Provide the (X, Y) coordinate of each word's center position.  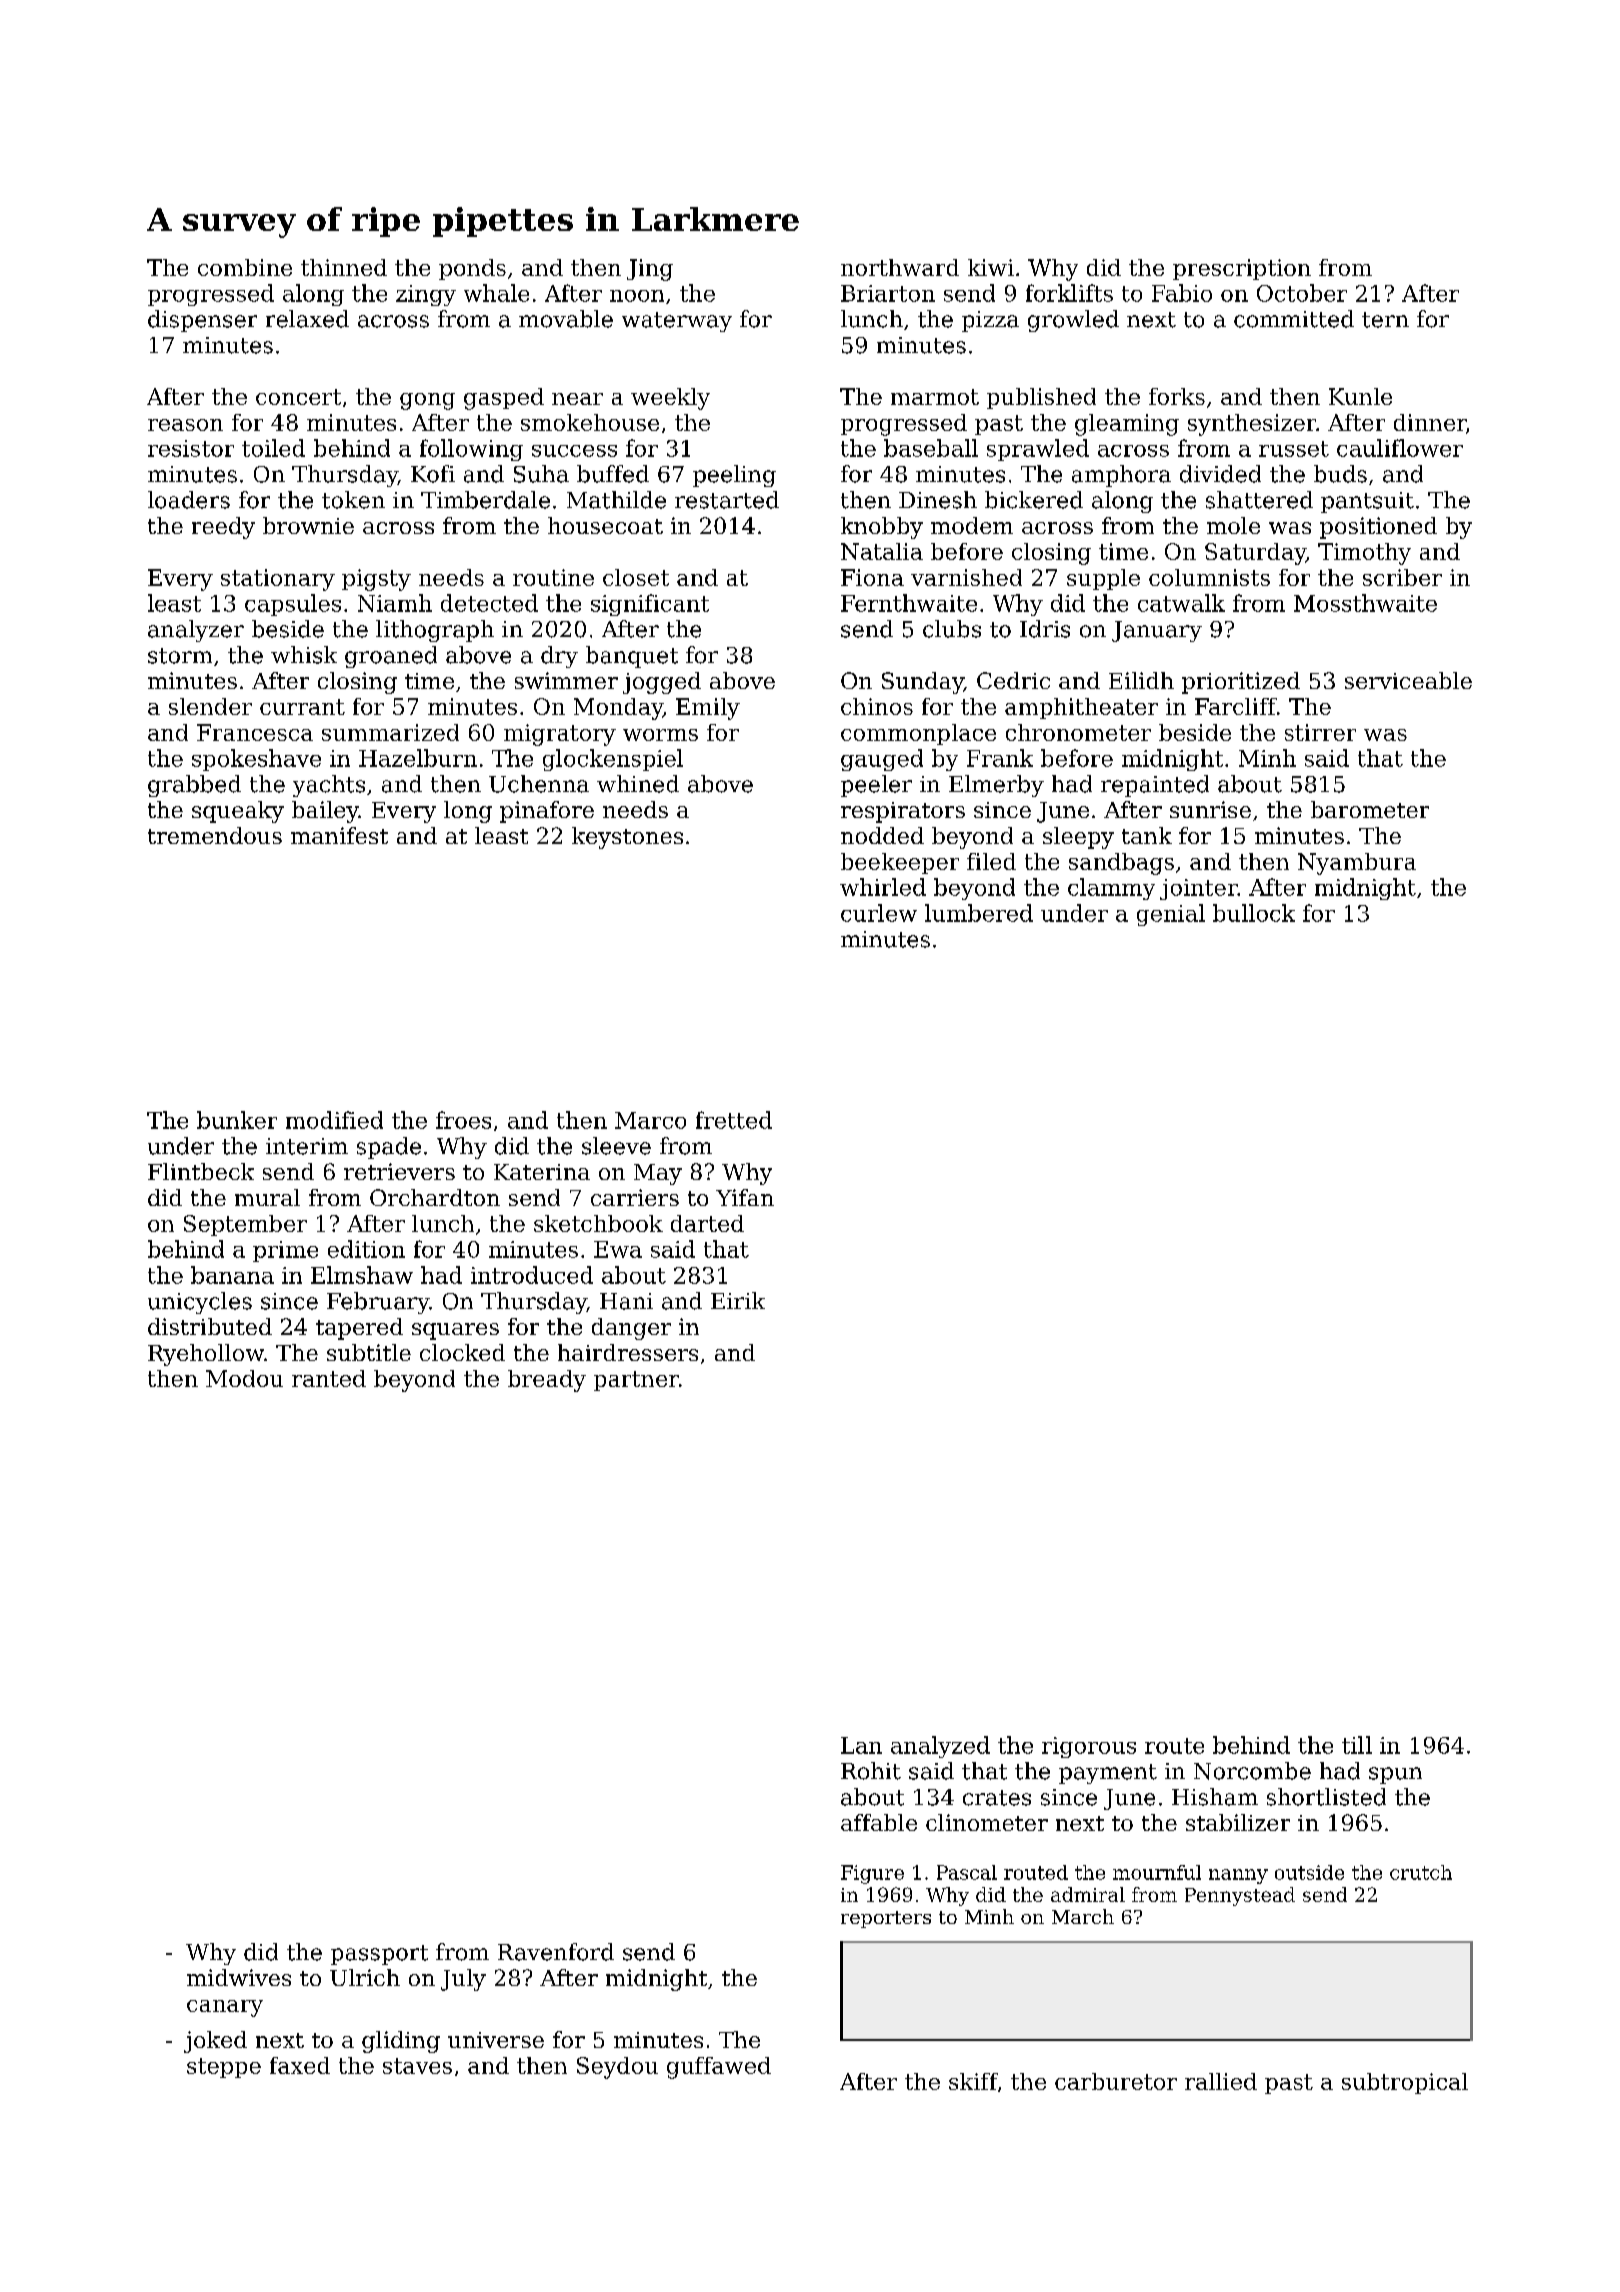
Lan (861, 1745)
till (1357, 1745)
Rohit (871, 1771)
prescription (1242, 269)
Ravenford (556, 1952)
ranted (329, 1378)
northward (900, 267)
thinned (344, 267)
